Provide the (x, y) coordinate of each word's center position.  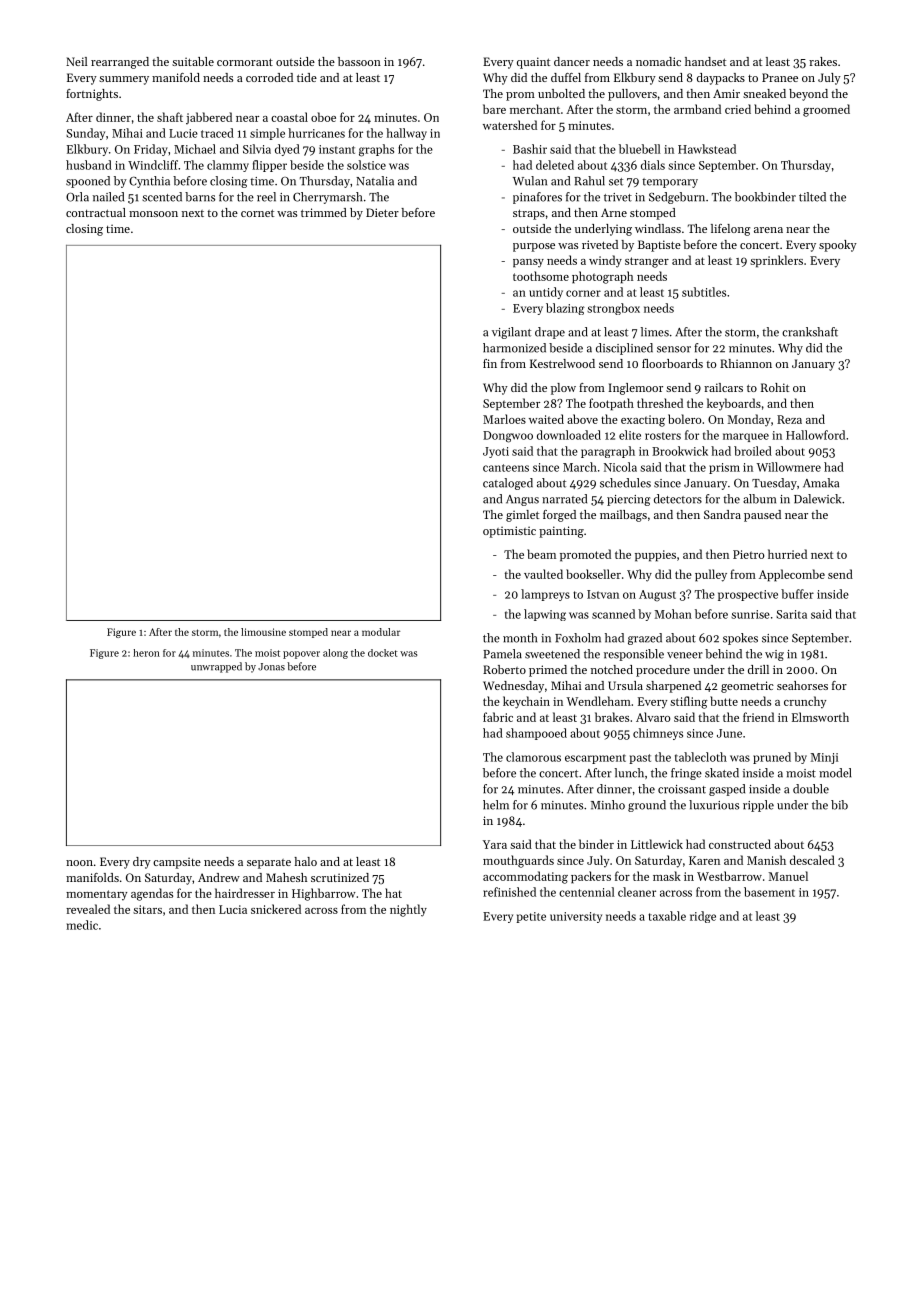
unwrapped (216, 667)
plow (563, 389)
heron (146, 653)
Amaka (821, 483)
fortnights (92, 95)
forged (559, 516)
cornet (257, 213)
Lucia (233, 909)
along (335, 654)
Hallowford (815, 435)
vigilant (511, 333)
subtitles (704, 292)
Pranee (780, 77)
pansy (528, 263)
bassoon (359, 61)
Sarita (791, 614)
